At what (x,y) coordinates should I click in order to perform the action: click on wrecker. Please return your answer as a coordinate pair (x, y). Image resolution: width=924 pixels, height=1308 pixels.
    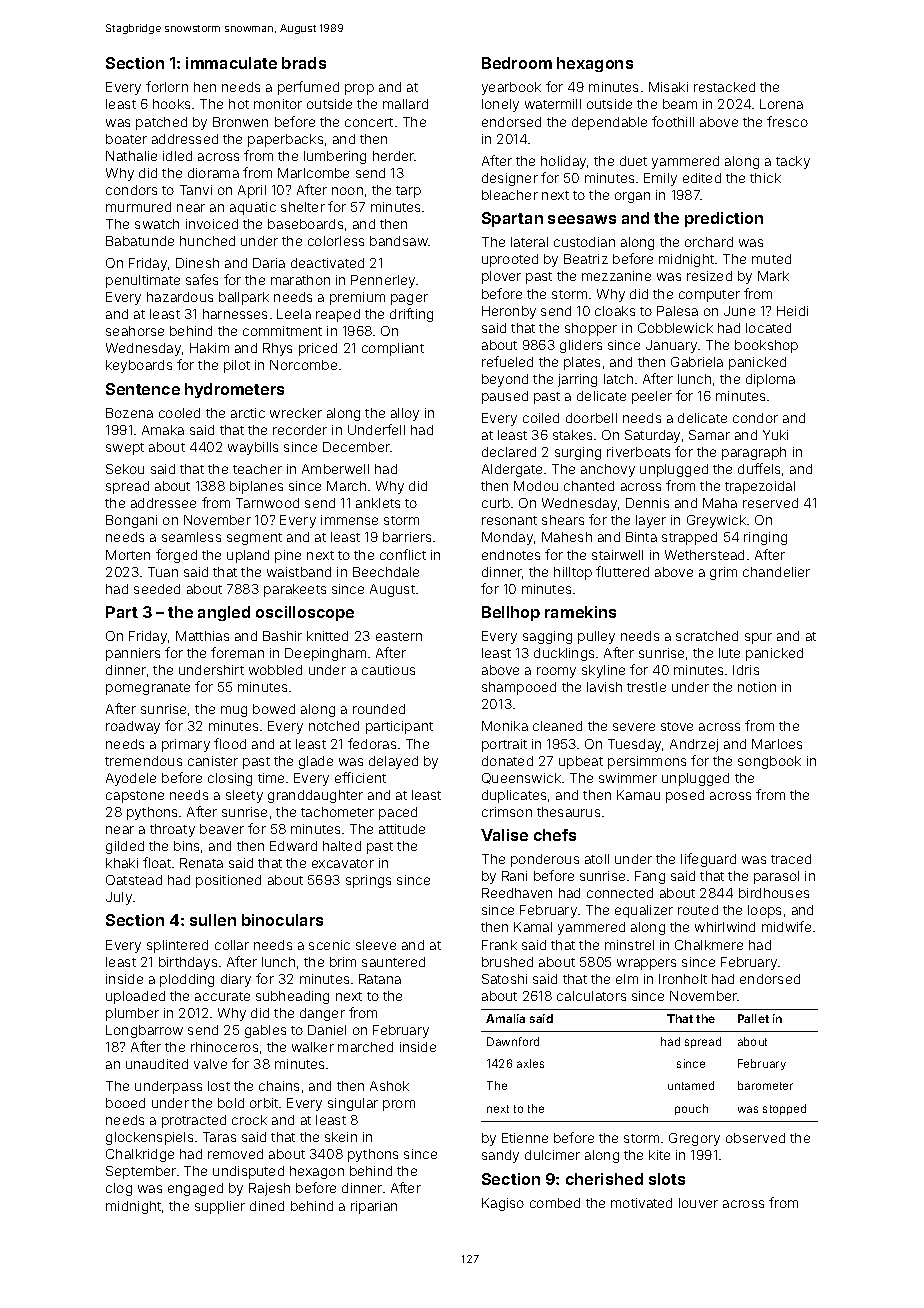
    Looking at the image, I should click on (296, 413).
